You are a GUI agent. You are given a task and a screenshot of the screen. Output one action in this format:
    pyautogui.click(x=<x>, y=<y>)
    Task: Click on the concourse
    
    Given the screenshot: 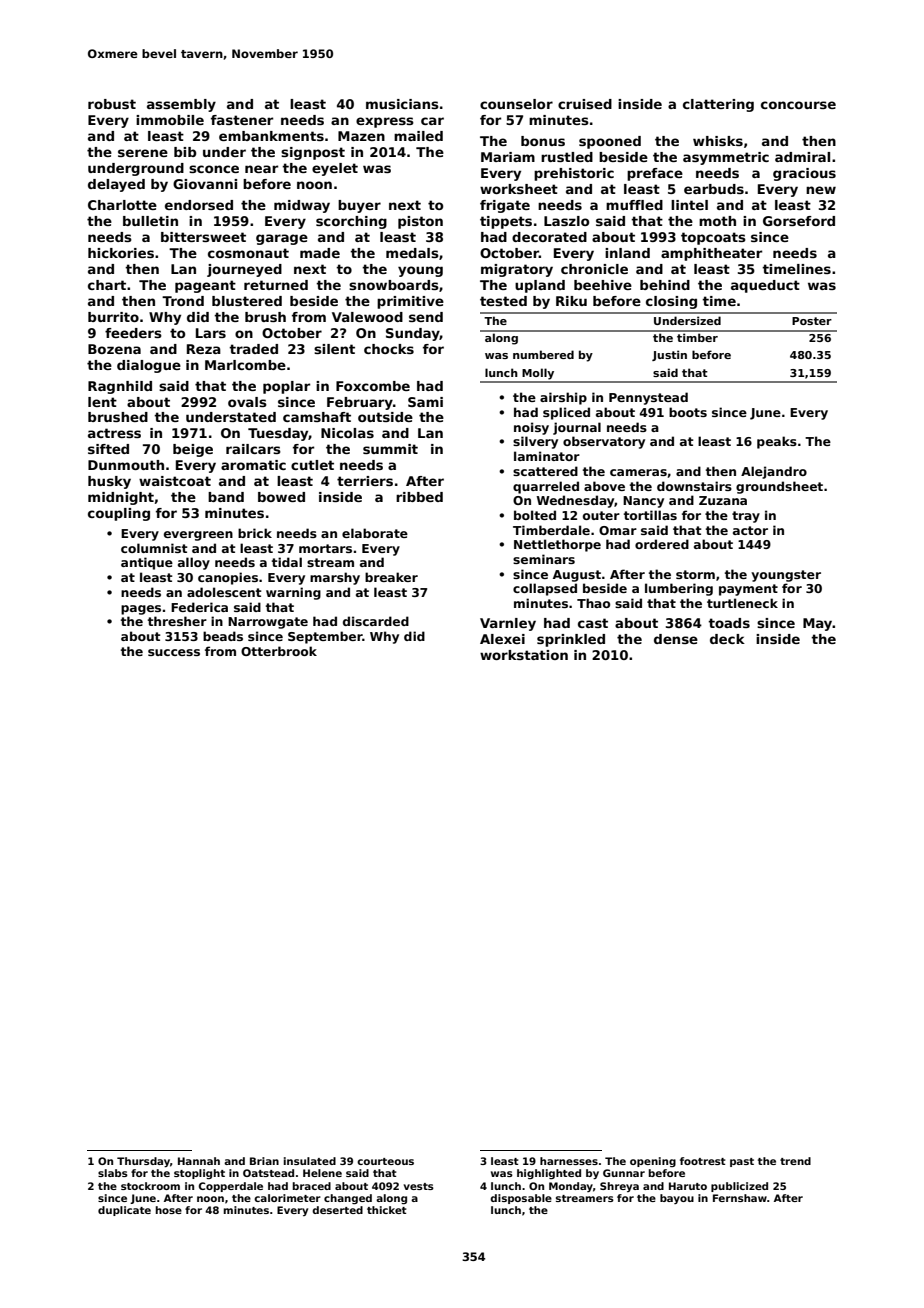 What is the action you would take?
    pyautogui.click(x=798, y=105)
